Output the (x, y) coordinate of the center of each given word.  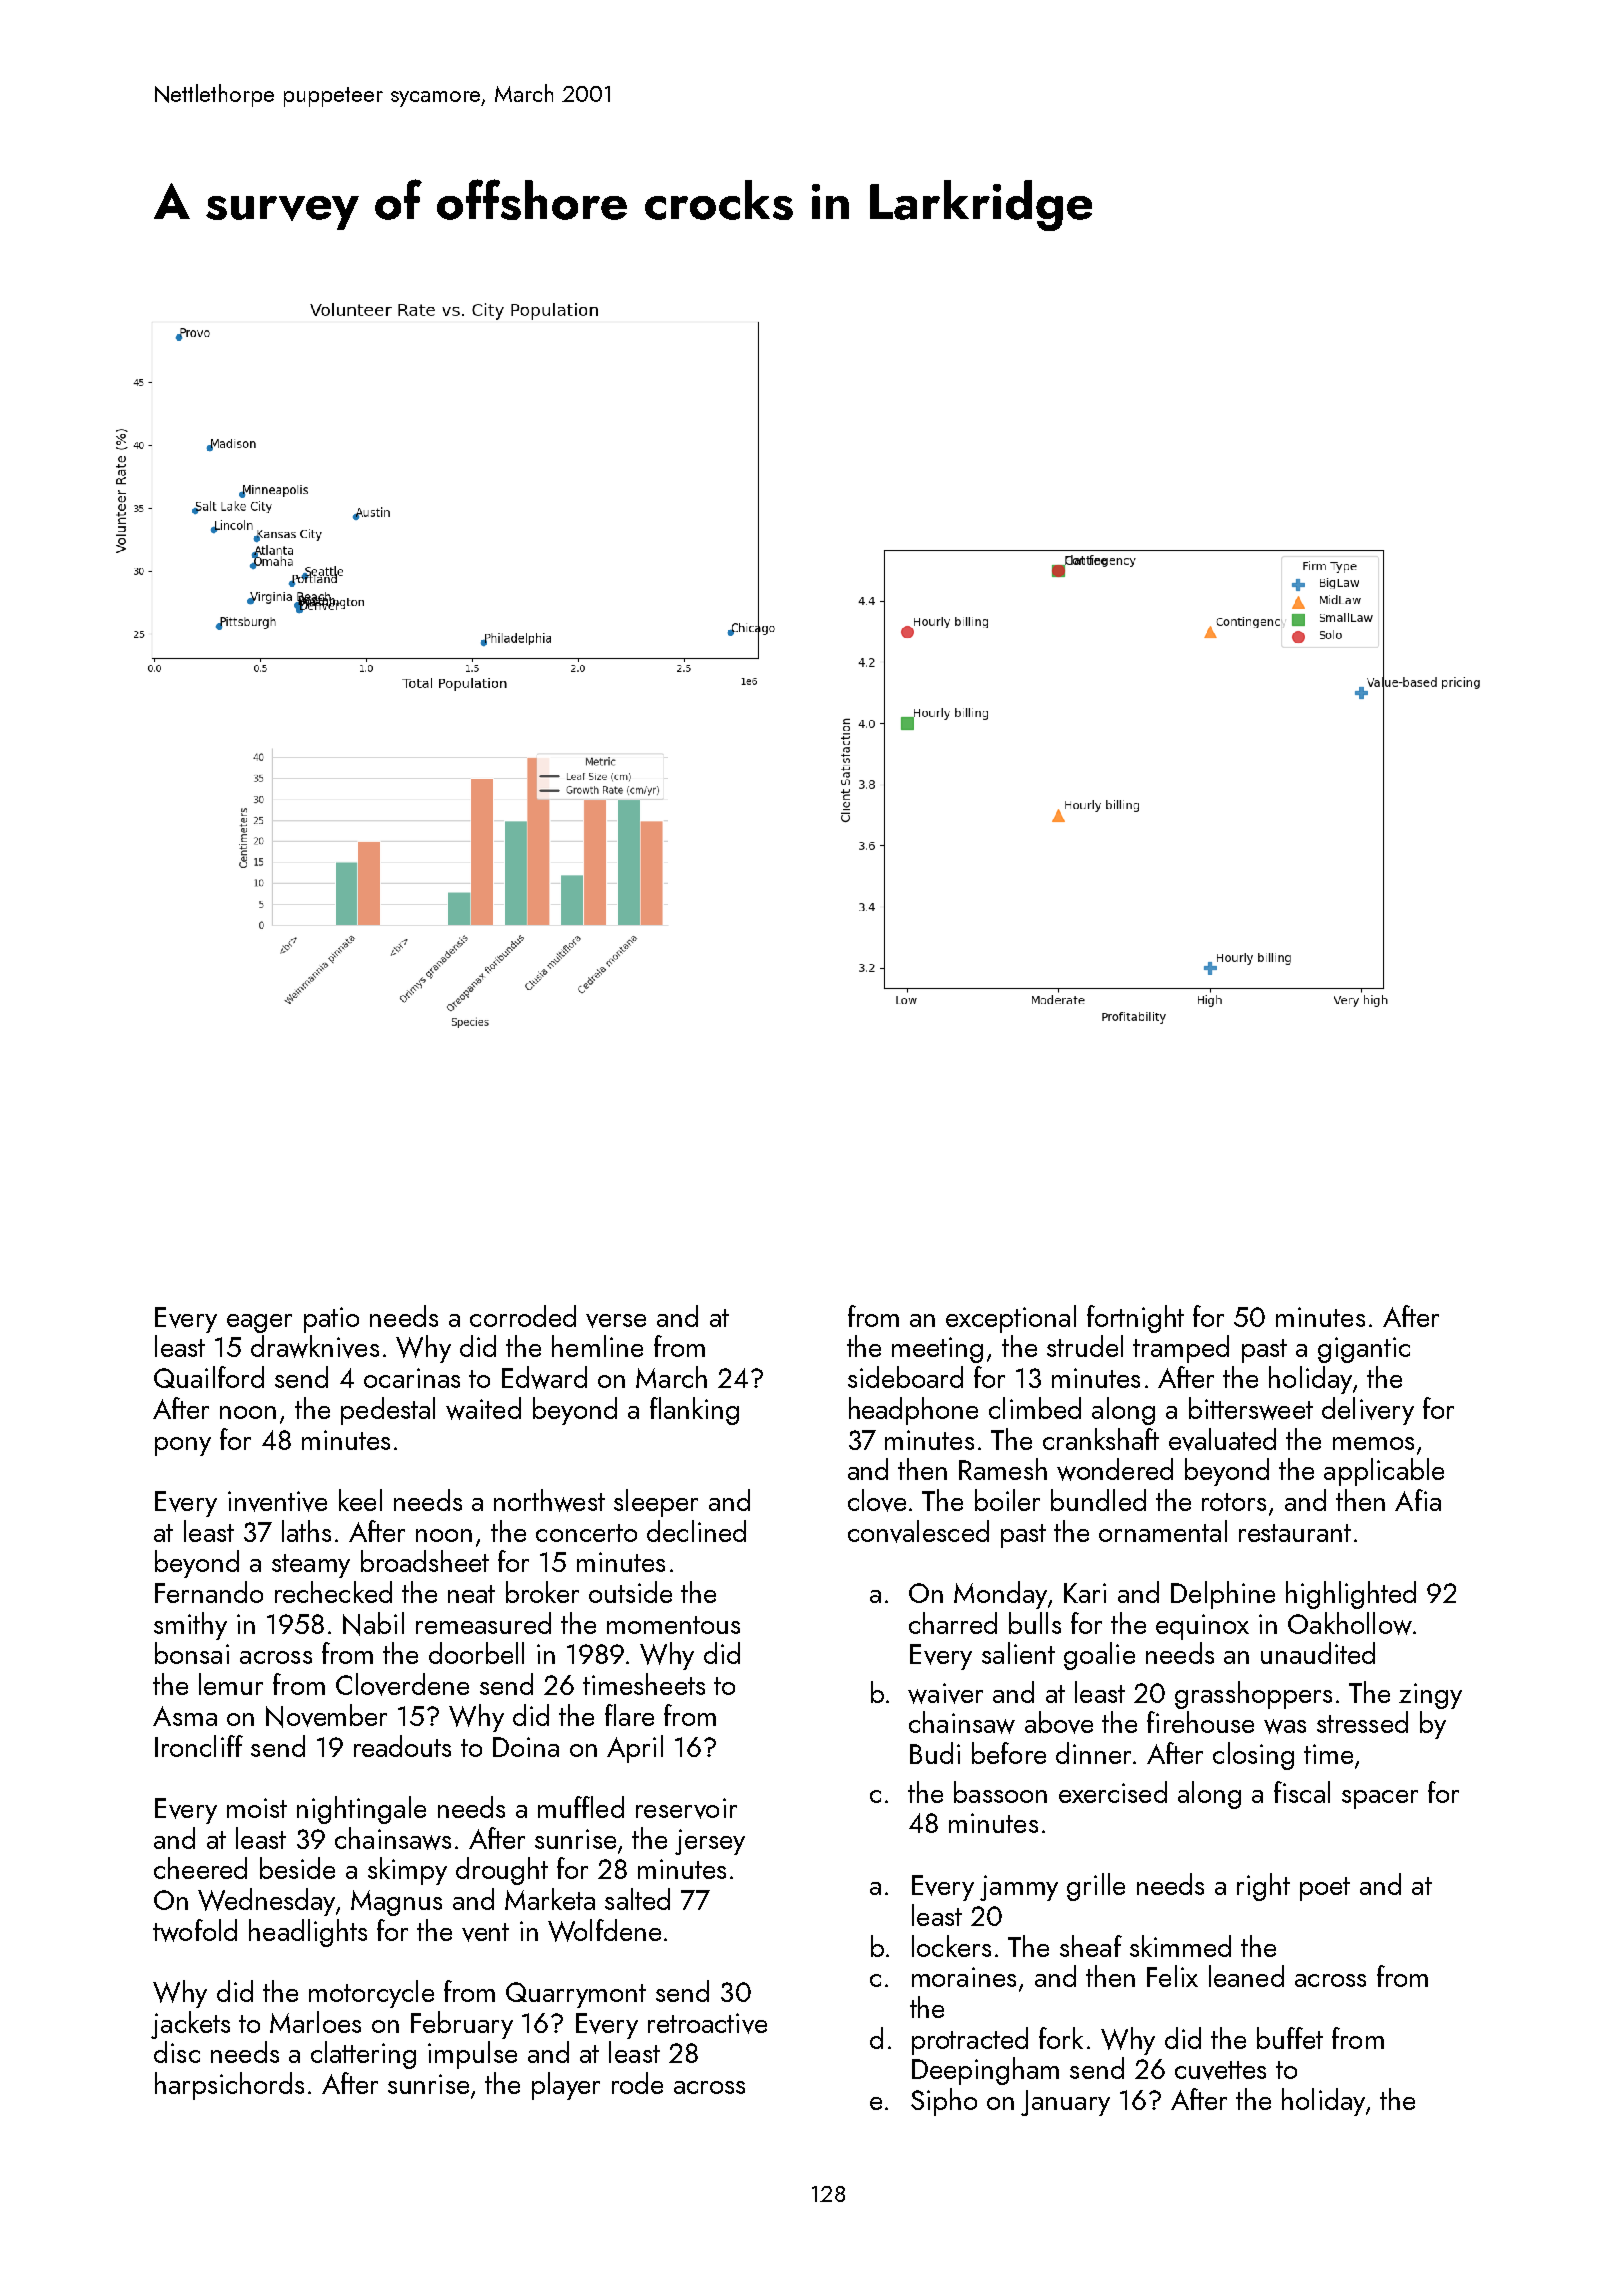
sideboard (905, 1377)
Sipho (944, 2102)
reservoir (686, 1808)
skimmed (1180, 1946)
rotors (1234, 1502)
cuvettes (1220, 2070)
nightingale (361, 1810)
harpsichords (229, 2086)
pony (183, 1446)
